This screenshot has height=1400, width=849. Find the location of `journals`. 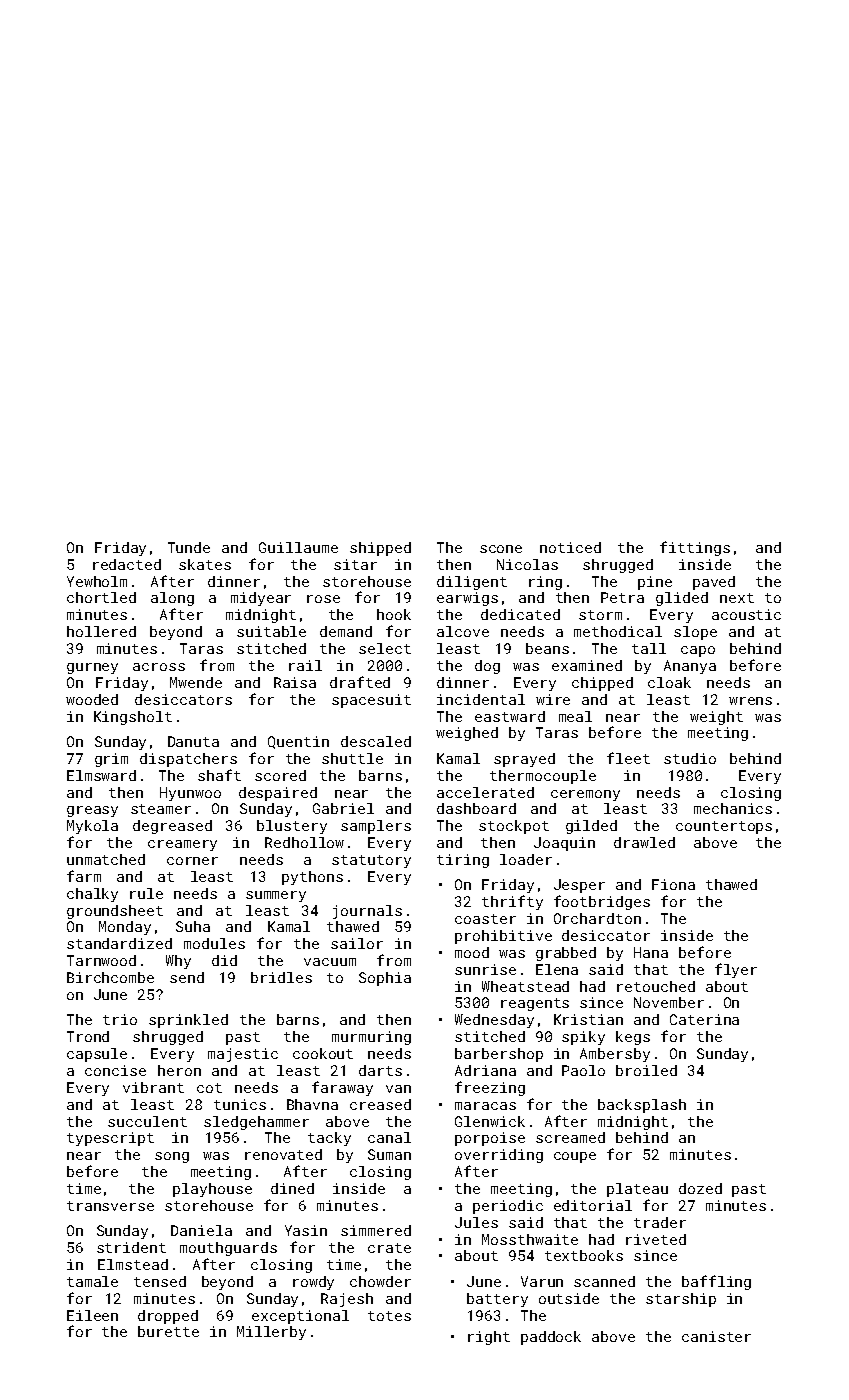

journals is located at coordinates (367, 912).
